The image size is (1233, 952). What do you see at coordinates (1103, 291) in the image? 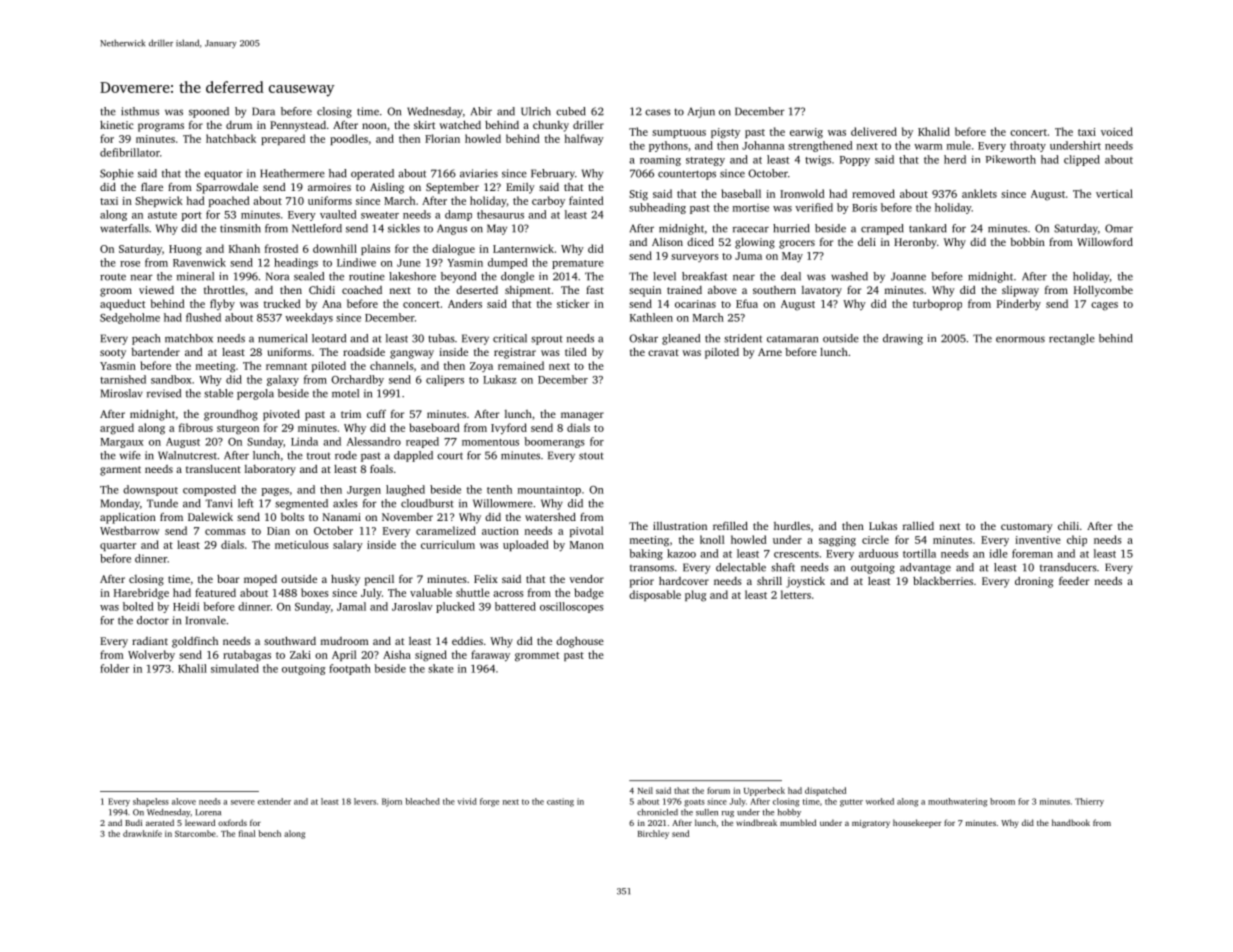
I see `Hollycombe` at bounding box center [1103, 291].
